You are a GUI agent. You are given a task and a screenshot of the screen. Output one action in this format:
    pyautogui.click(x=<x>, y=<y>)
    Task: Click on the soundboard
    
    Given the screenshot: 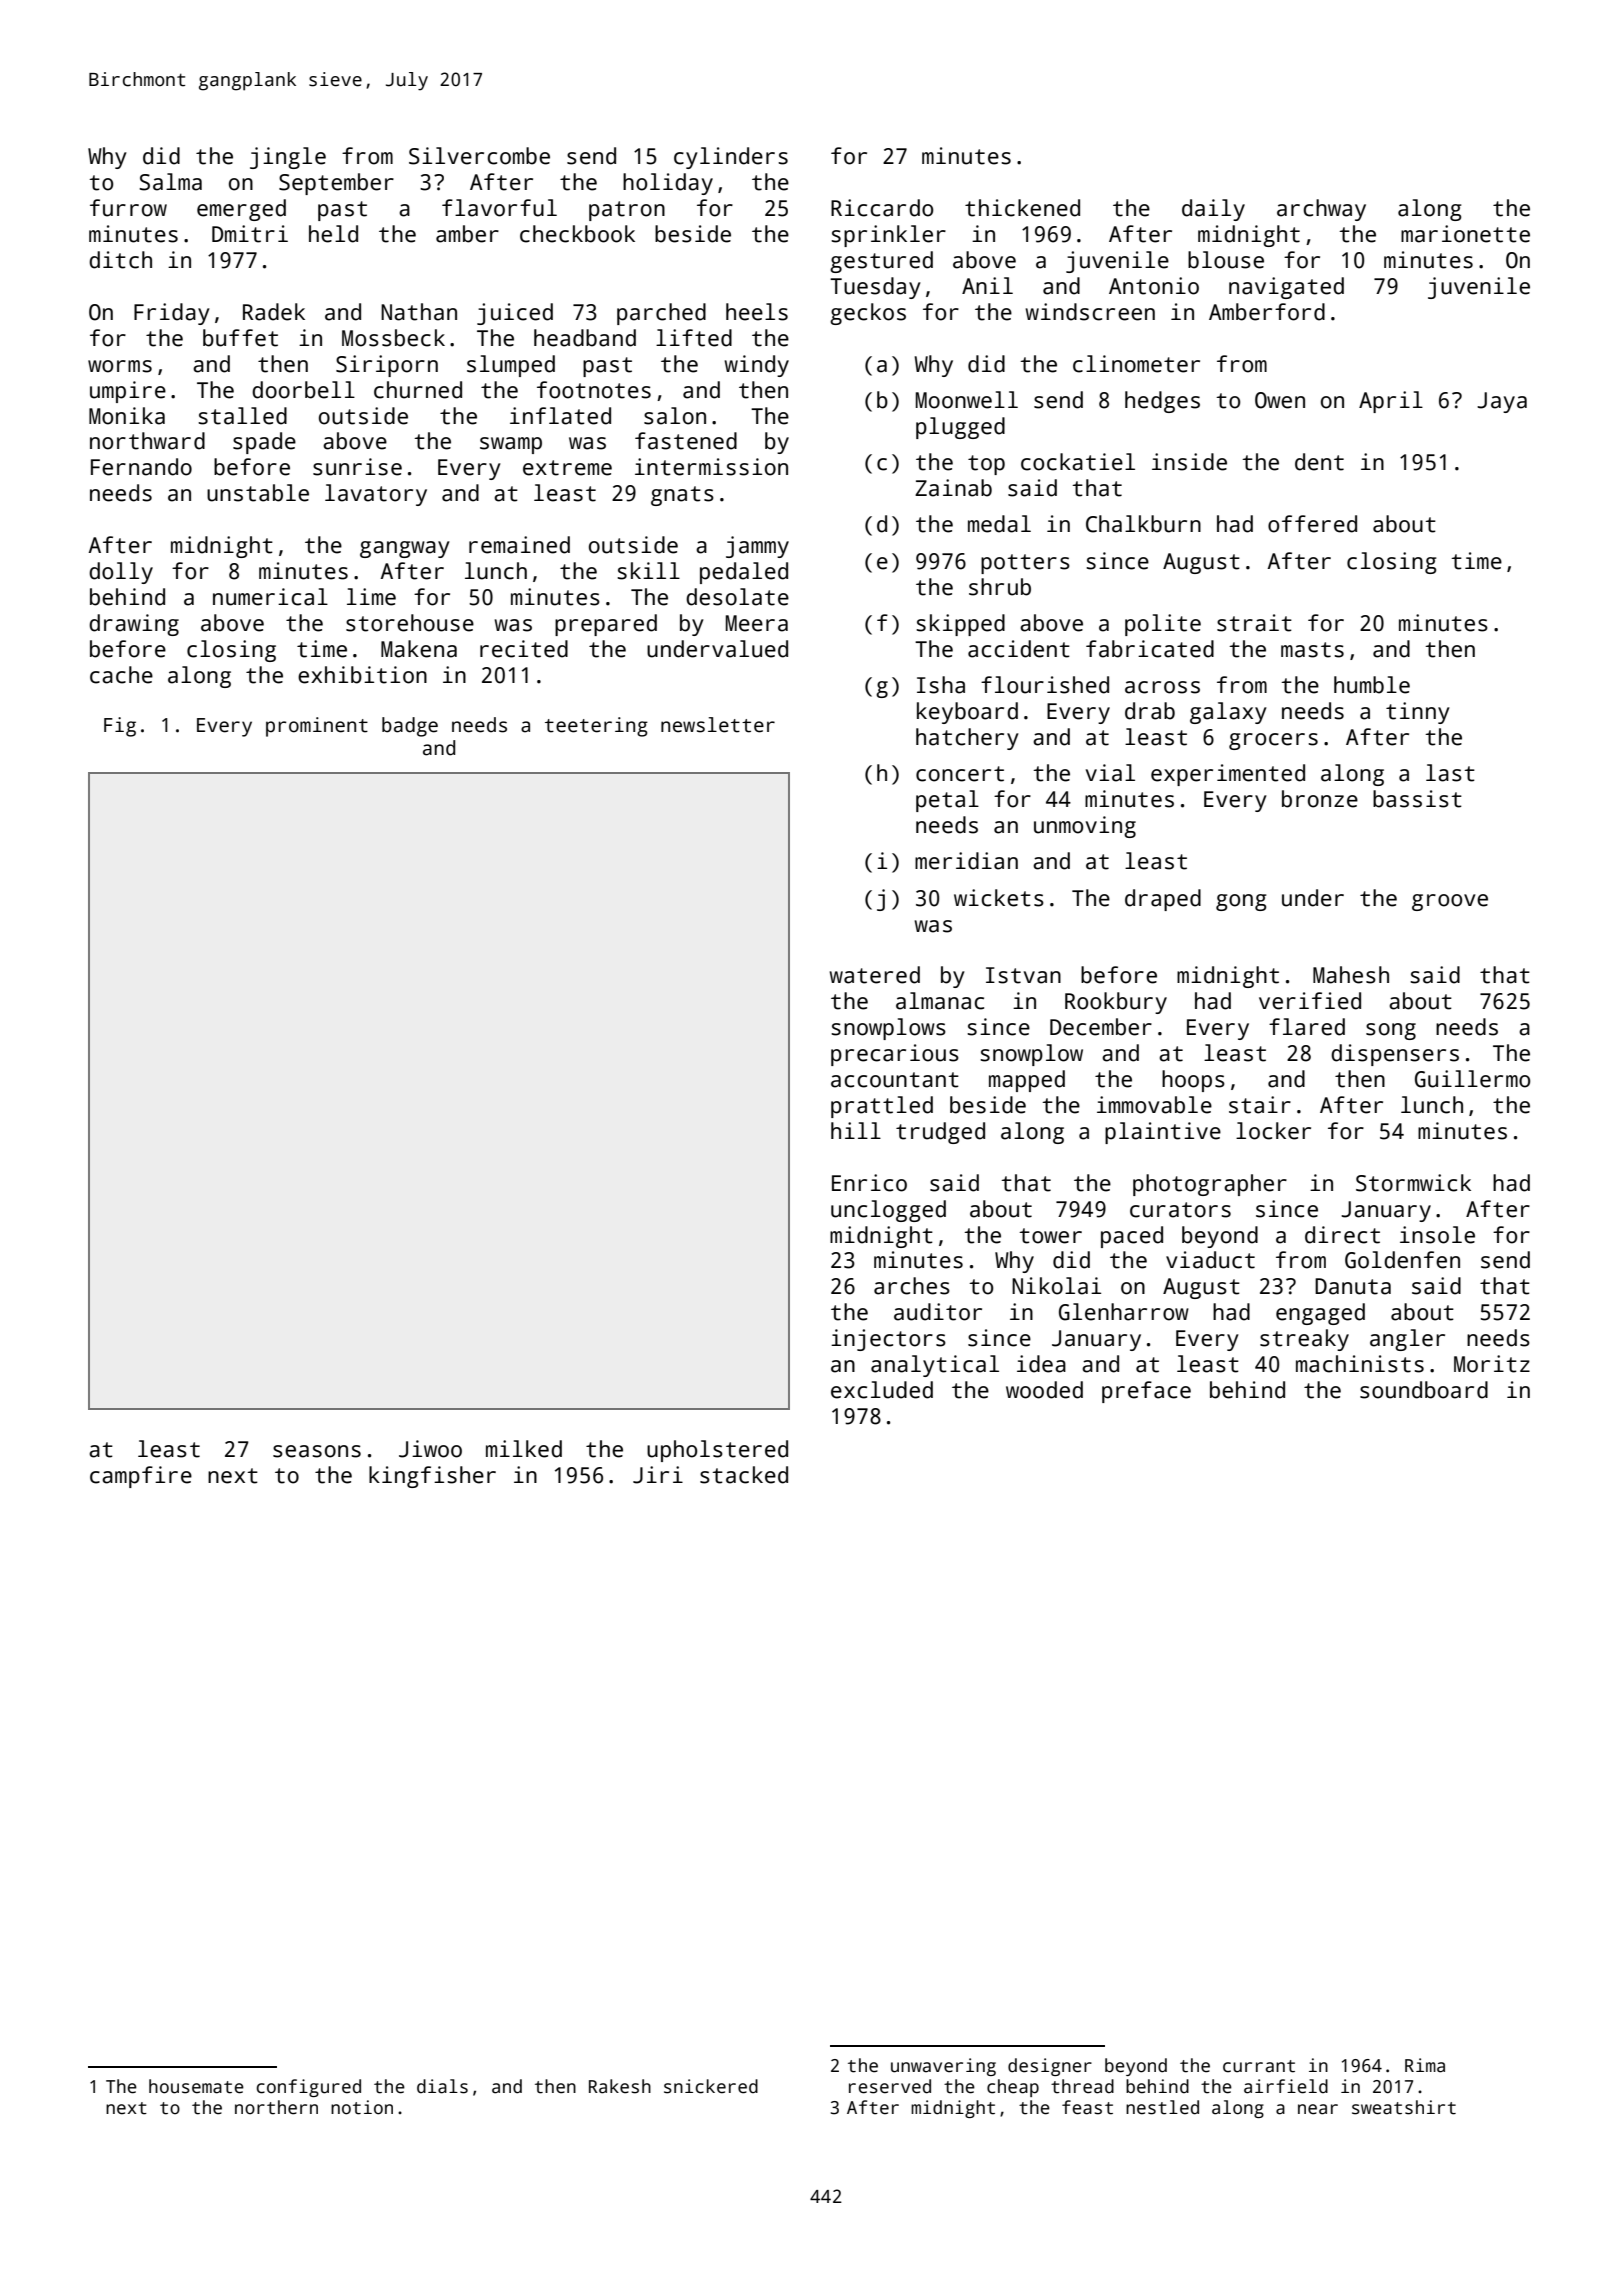 What is the action you would take?
    pyautogui.click(x=1424, y=1390)
